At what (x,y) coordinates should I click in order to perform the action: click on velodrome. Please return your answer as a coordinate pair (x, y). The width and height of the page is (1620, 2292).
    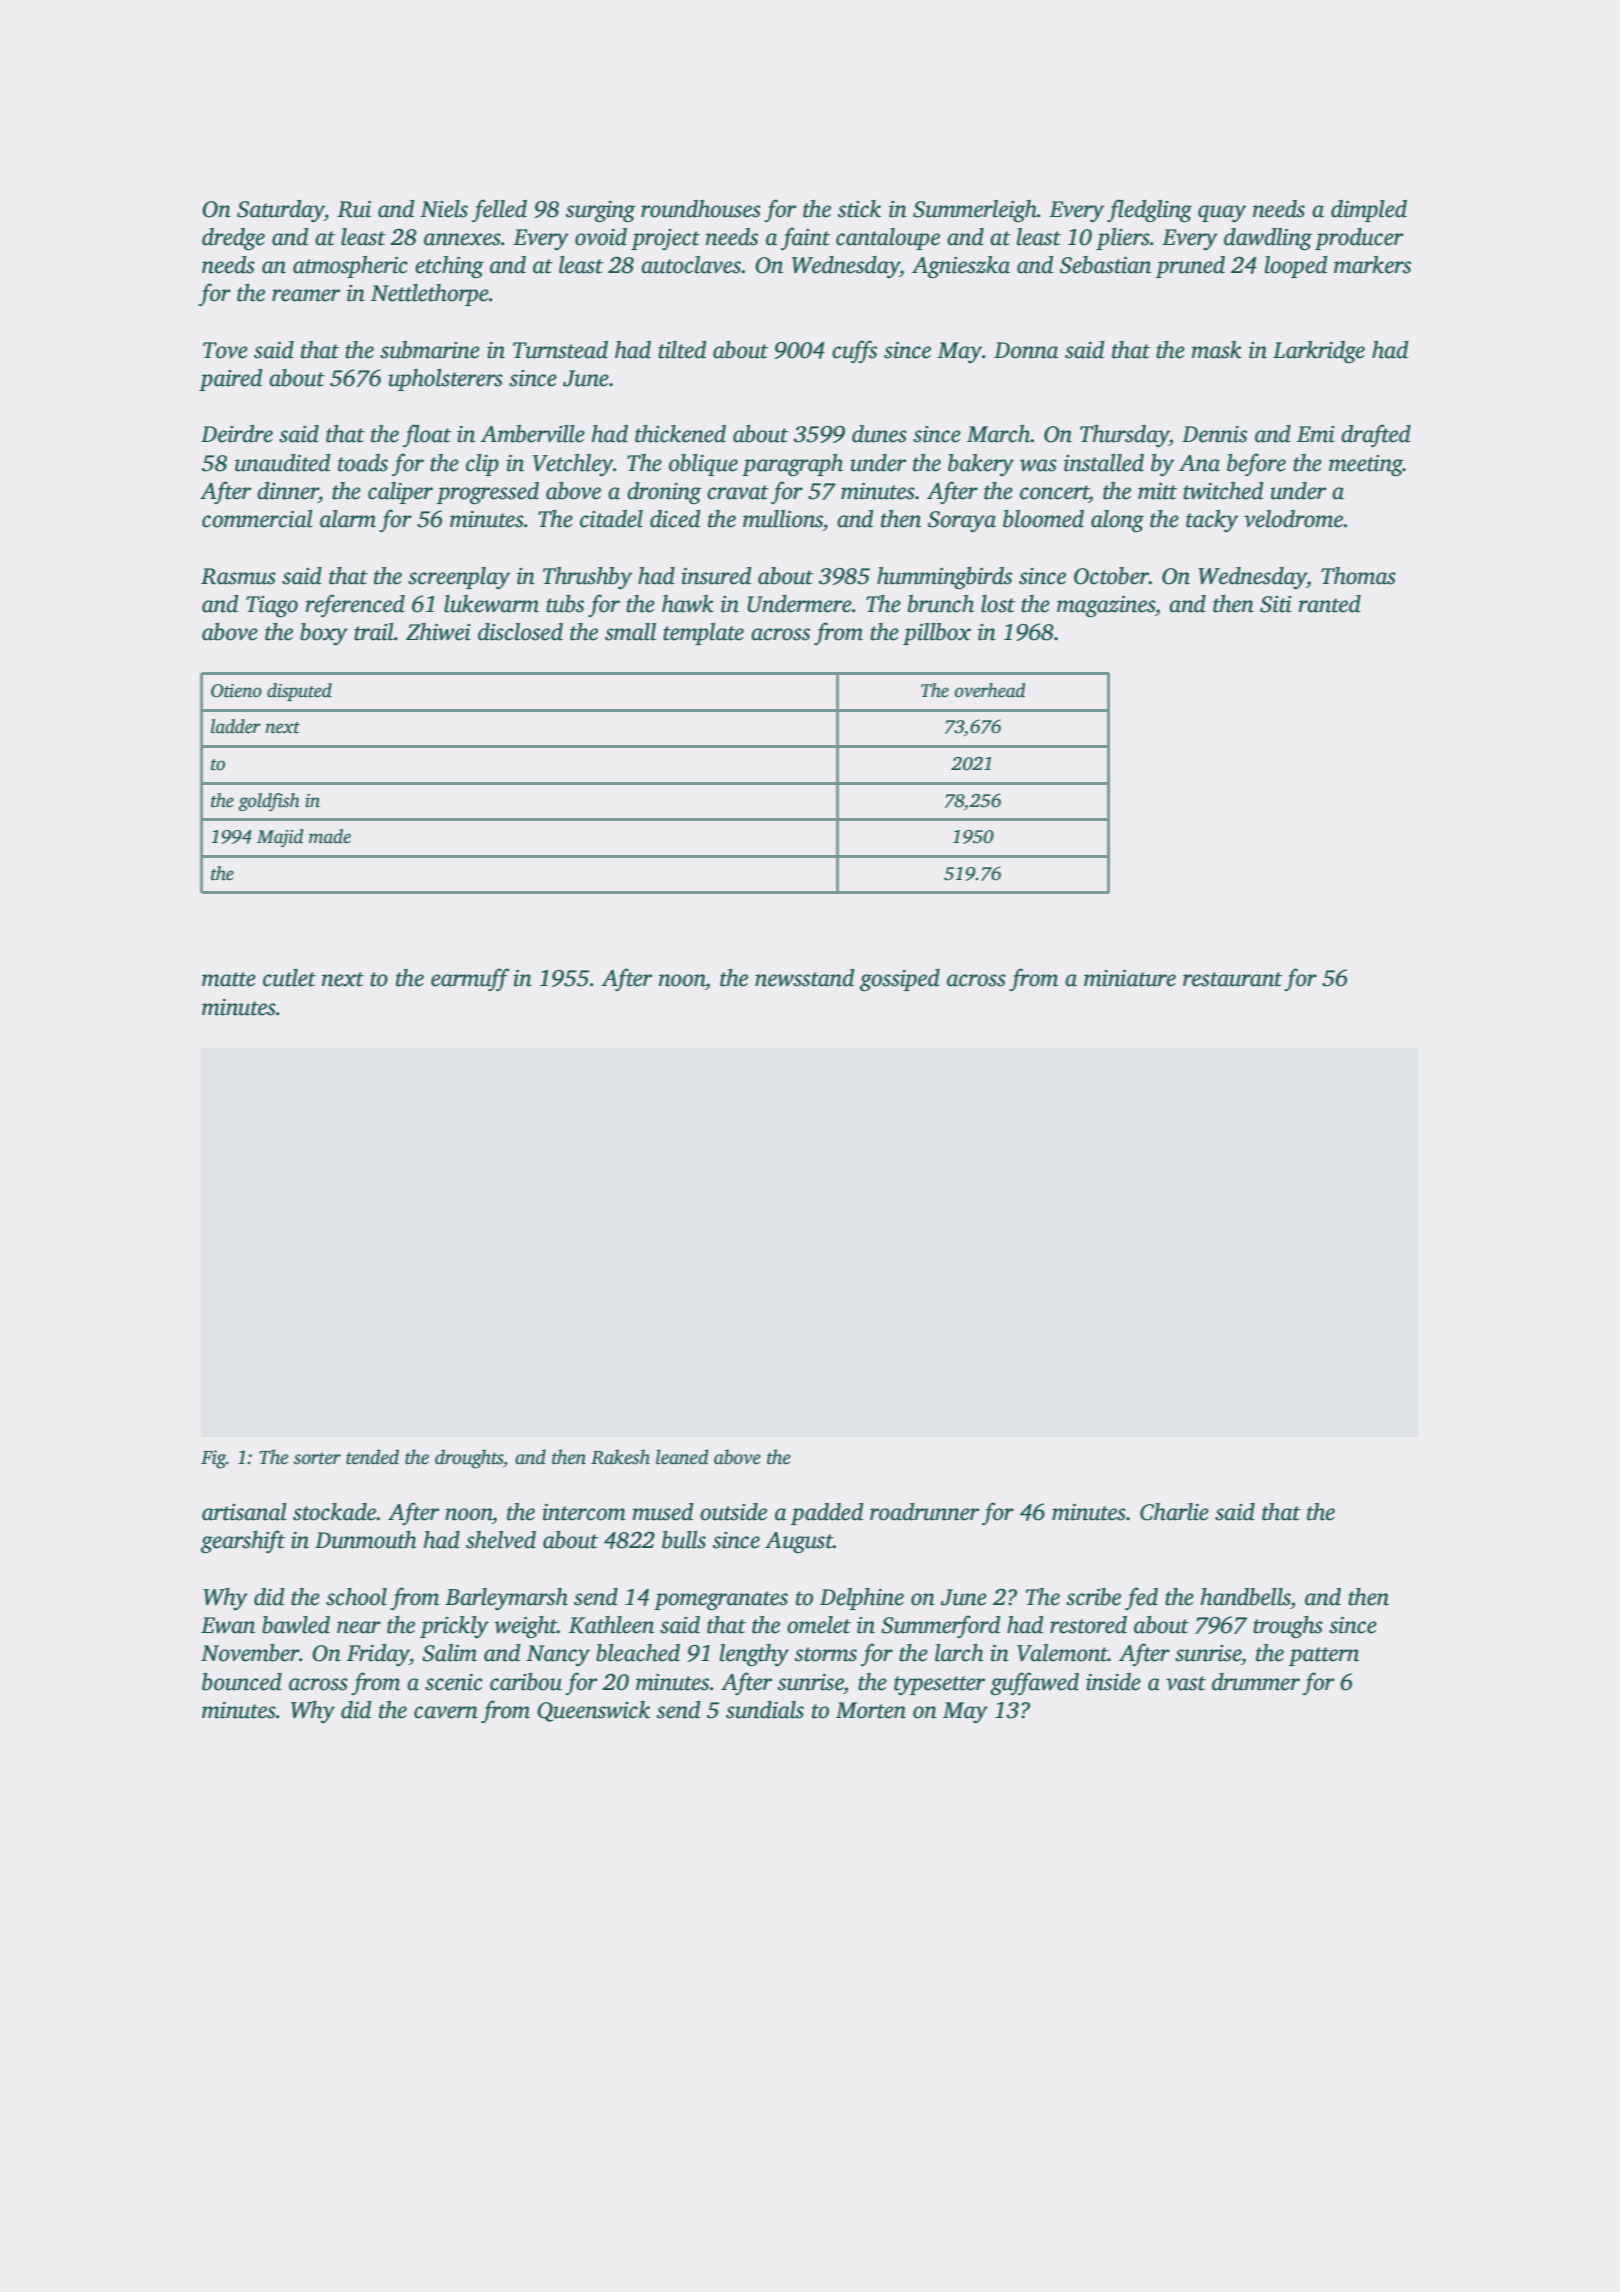
    Looking at the image, I should click on (1293, 519).
